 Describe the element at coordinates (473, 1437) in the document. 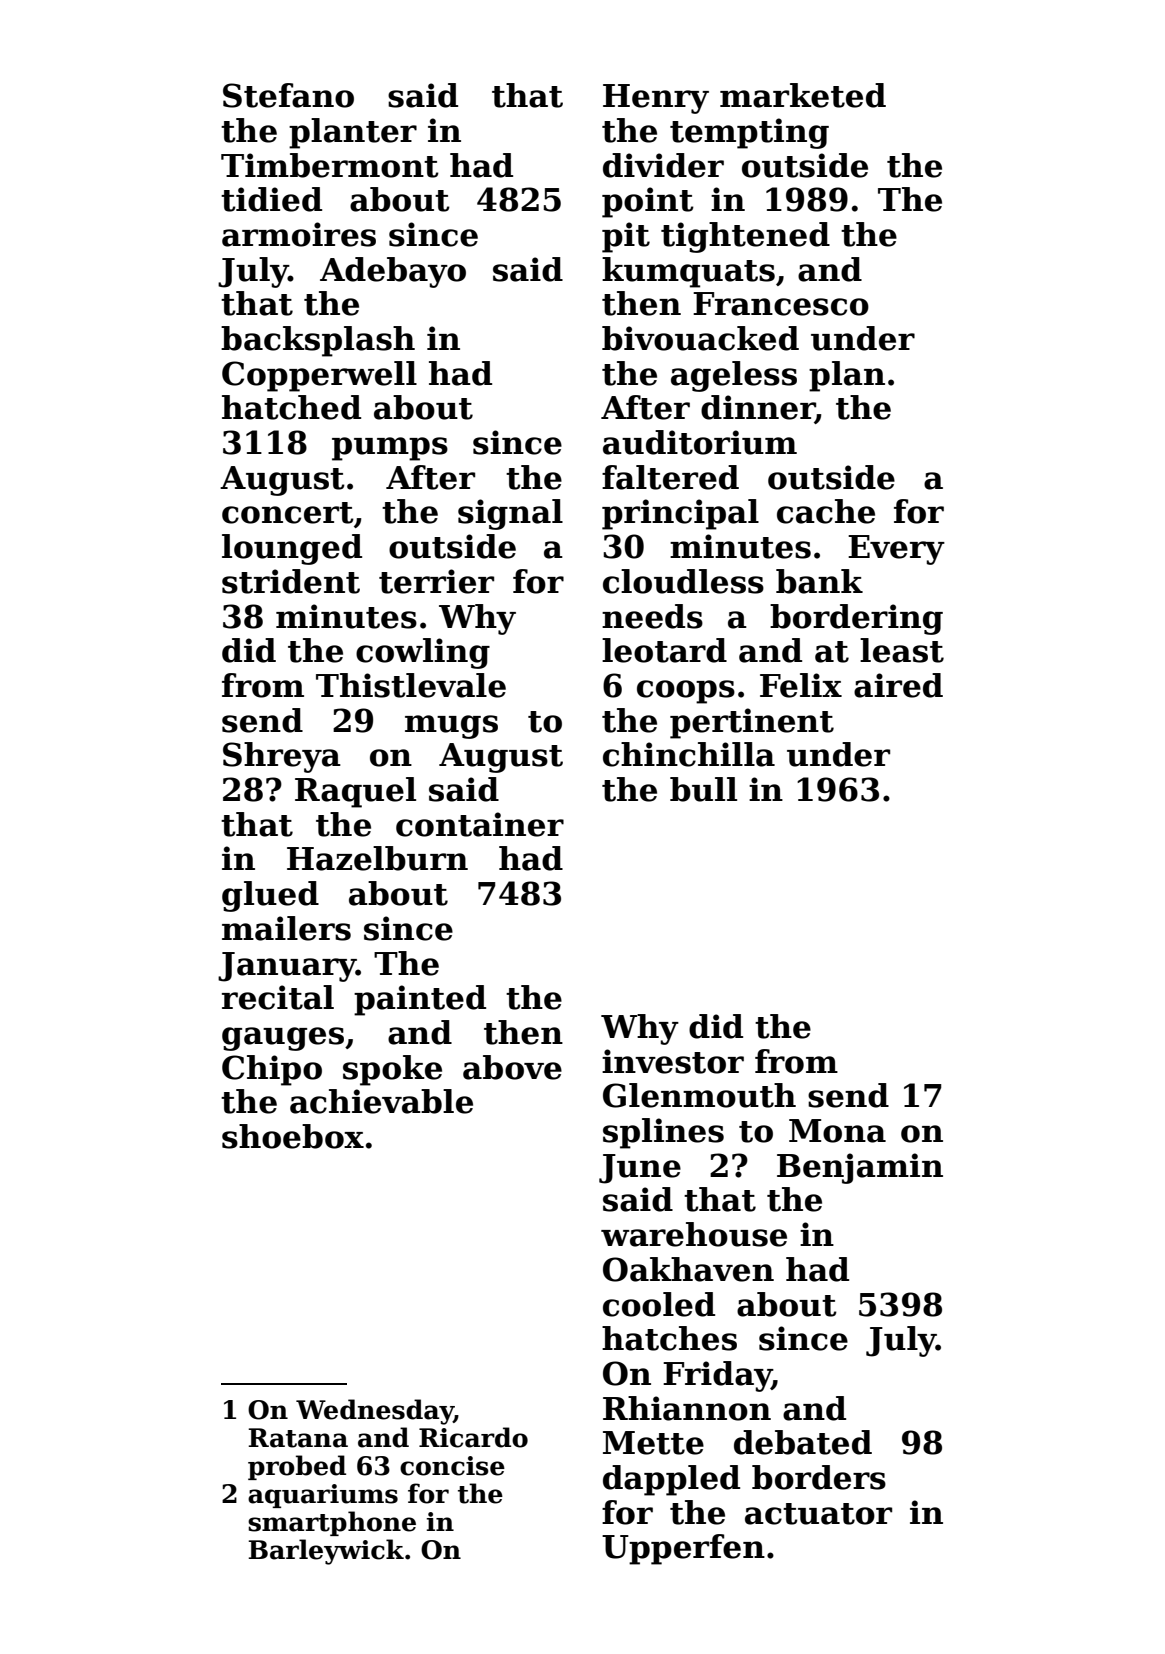

I see `Ricardo` at that location.
